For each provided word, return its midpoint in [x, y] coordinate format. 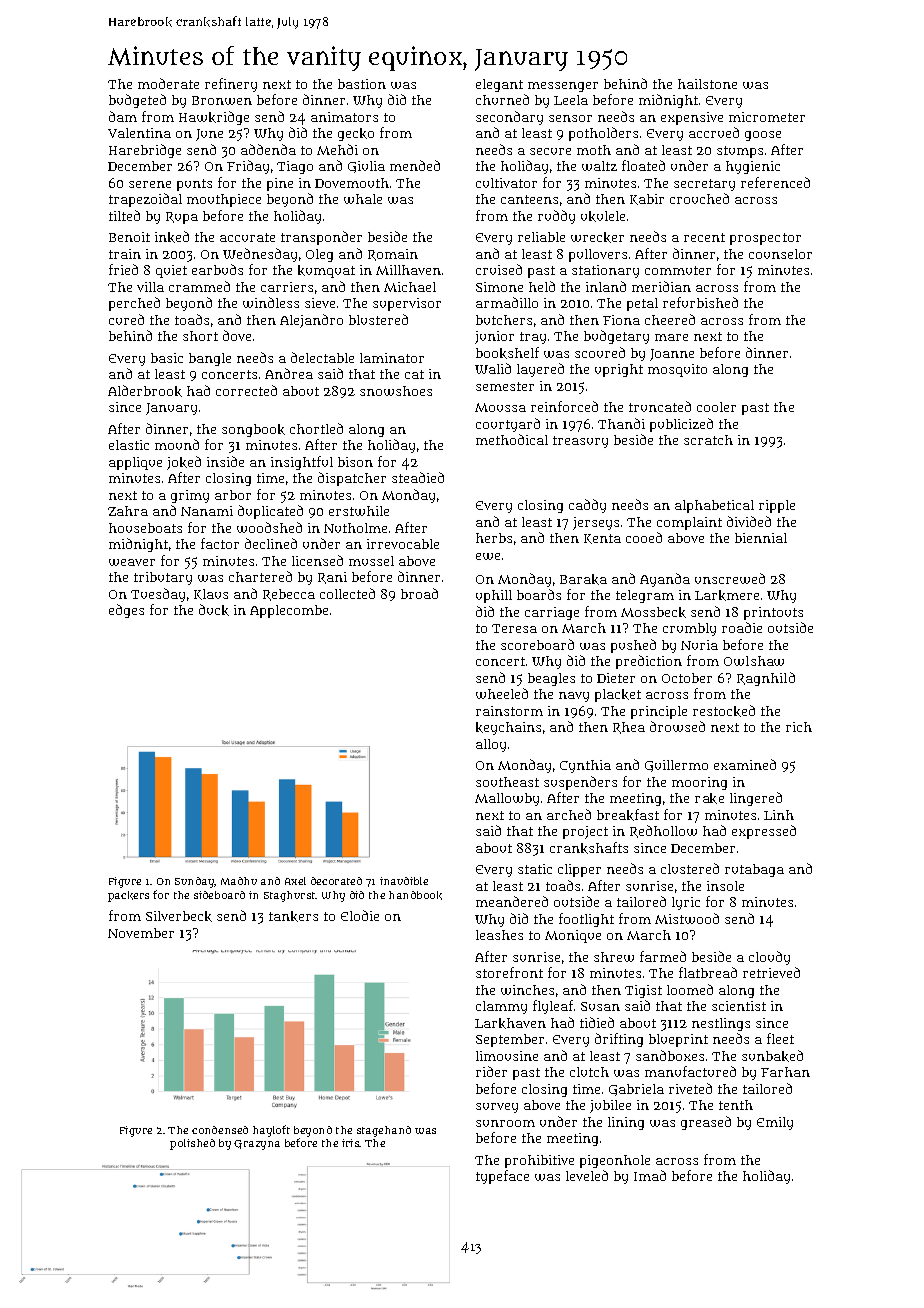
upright [619, 370]
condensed [220, 1130]
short [200, 336]
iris [351, 1143]
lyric [686, 903]
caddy [587, 506]
